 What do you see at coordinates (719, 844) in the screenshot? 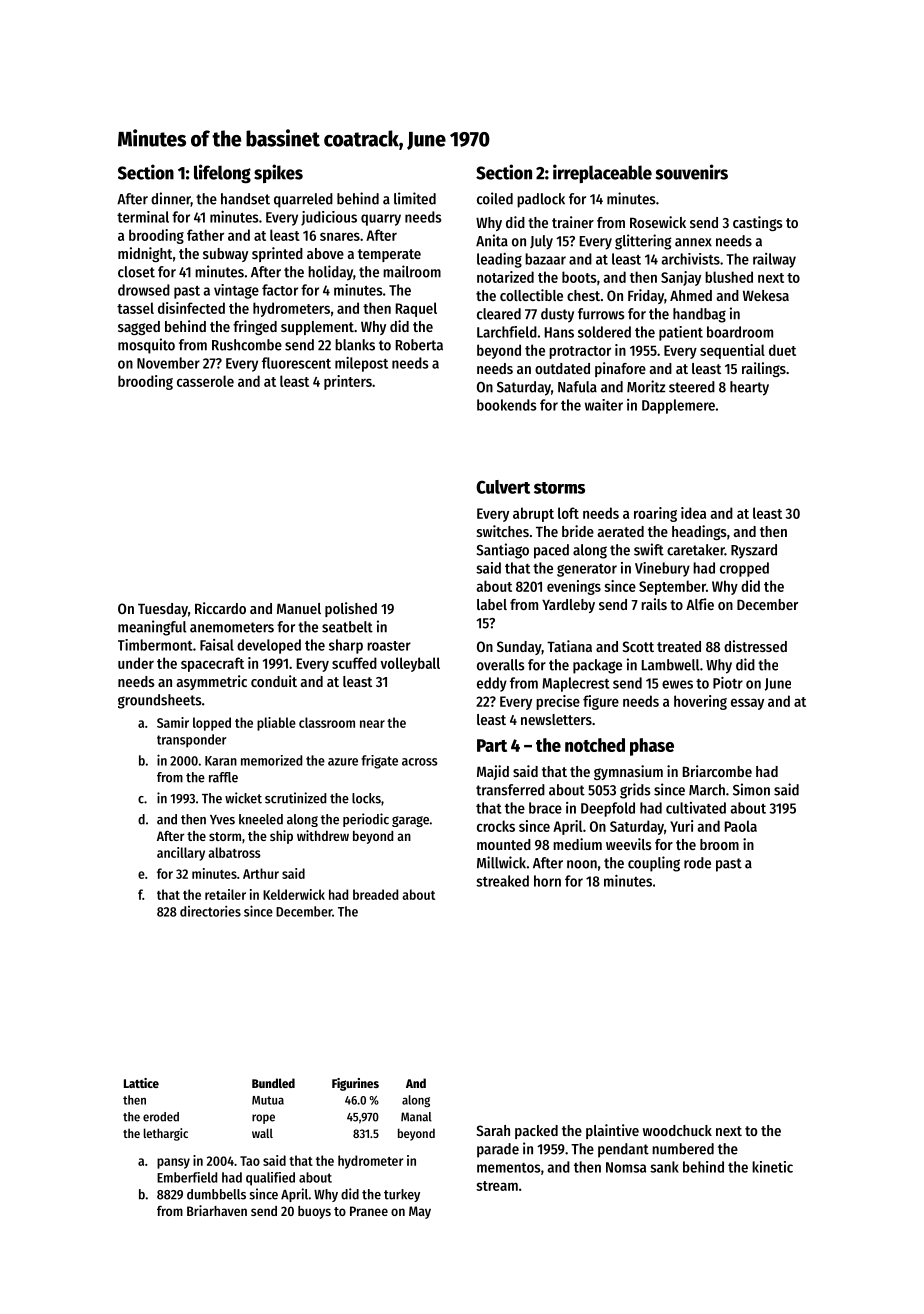
I see `broom` at bounding box center [719, 844].
